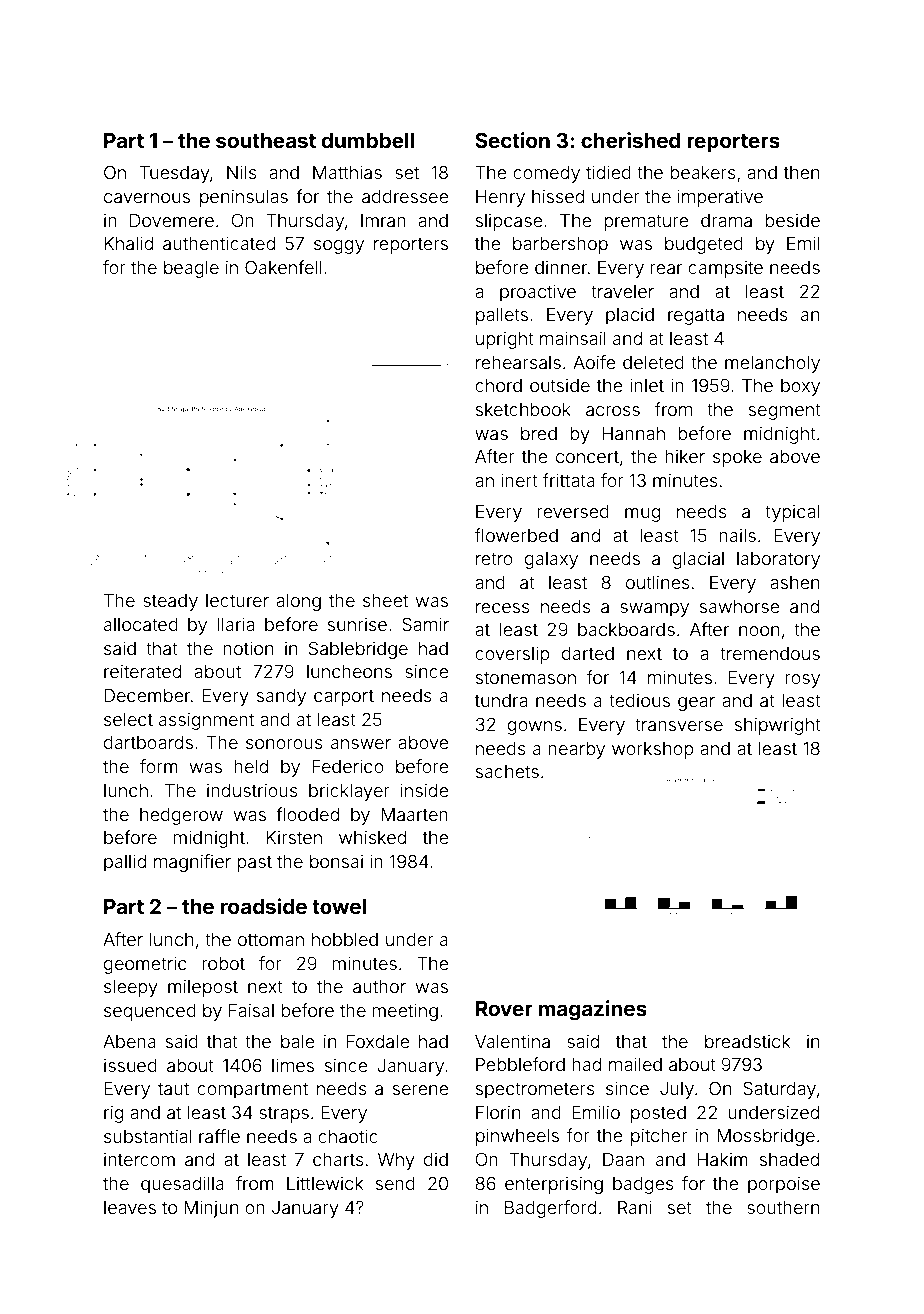  Describe the element at coordinates (518, 362) in the screenshot. I see `rehearsals` at that location.
